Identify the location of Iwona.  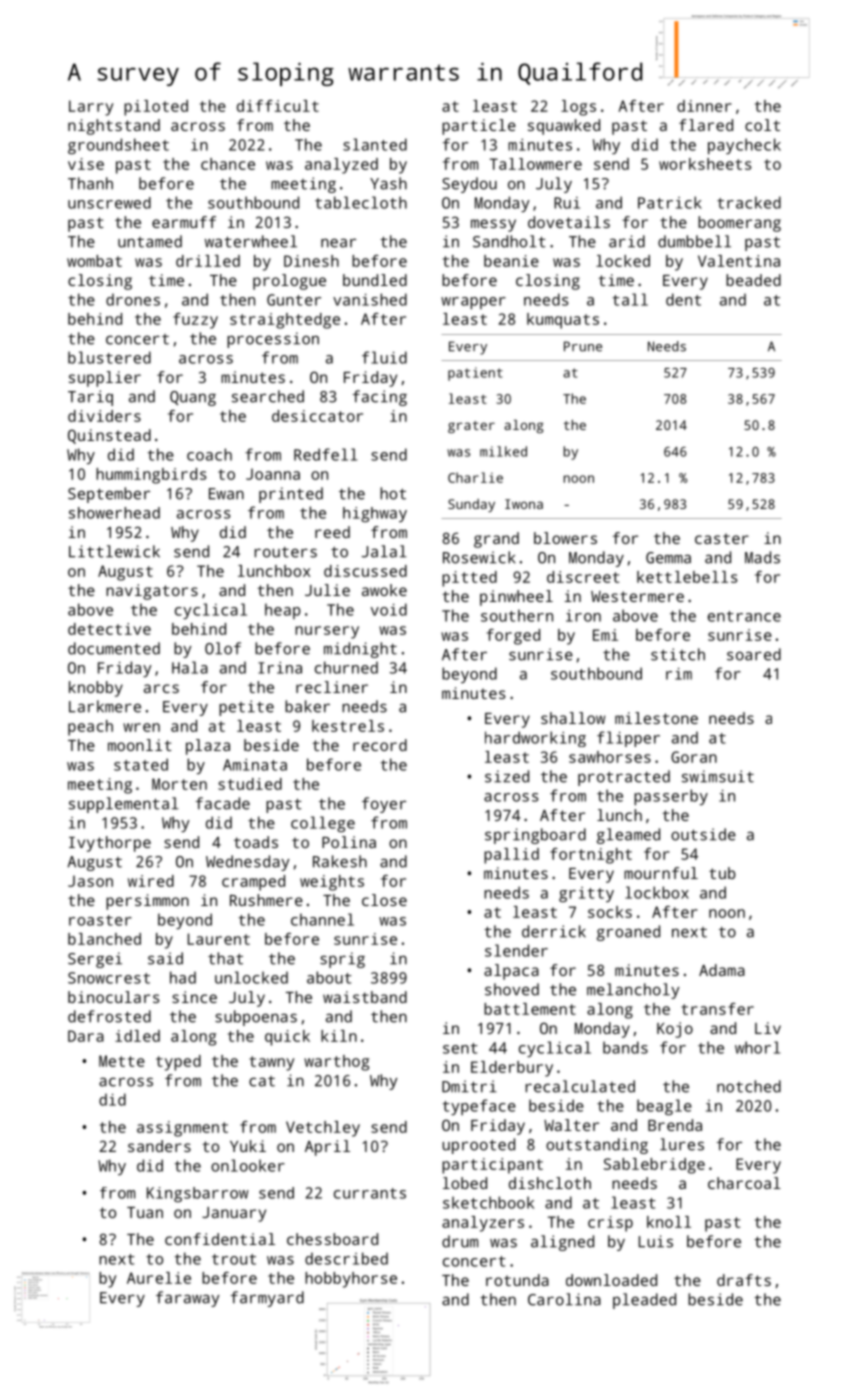
(524, 504).
